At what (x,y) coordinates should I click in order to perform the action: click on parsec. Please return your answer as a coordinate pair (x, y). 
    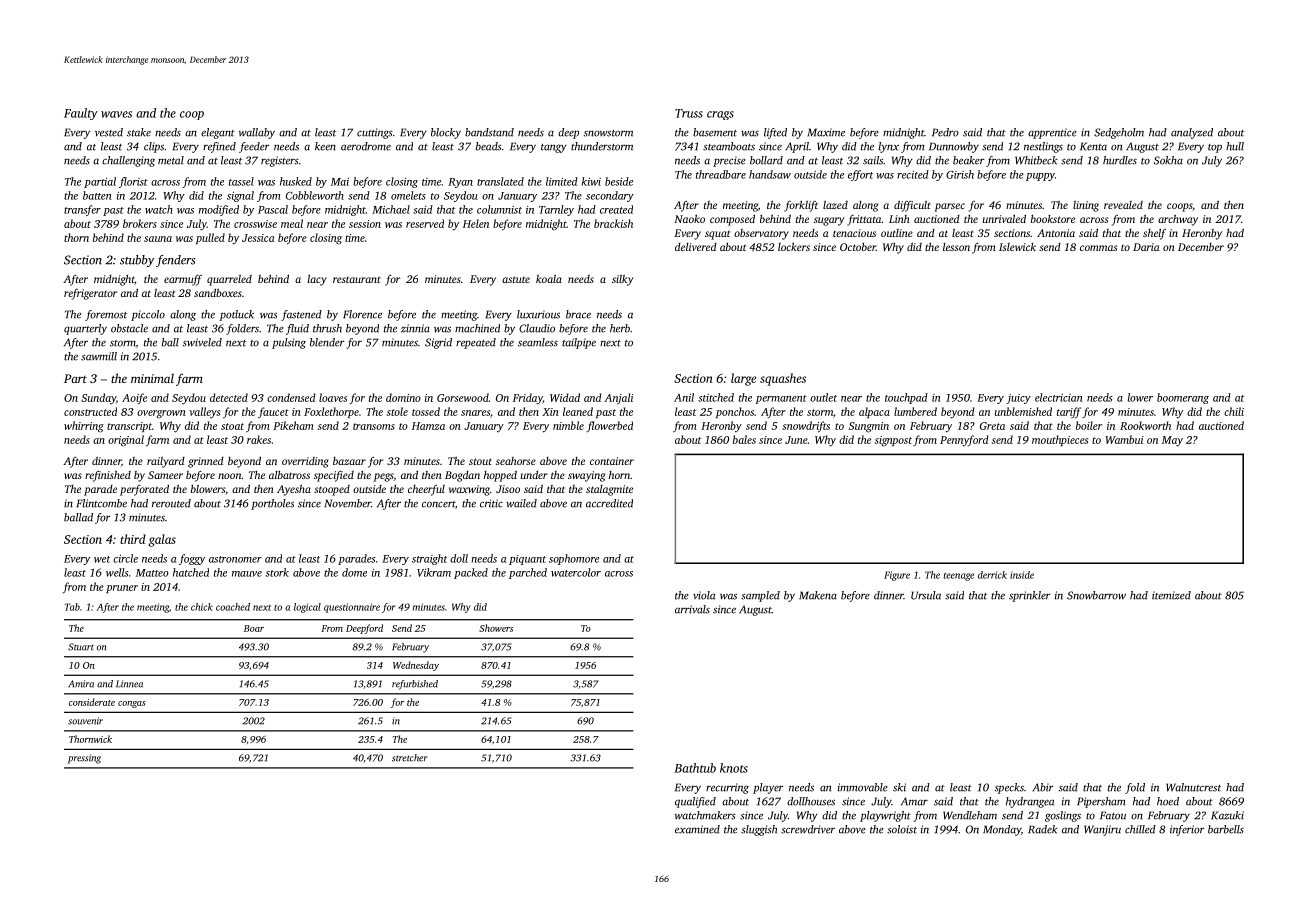
    Looking at the image, I should click on (949, 207).
